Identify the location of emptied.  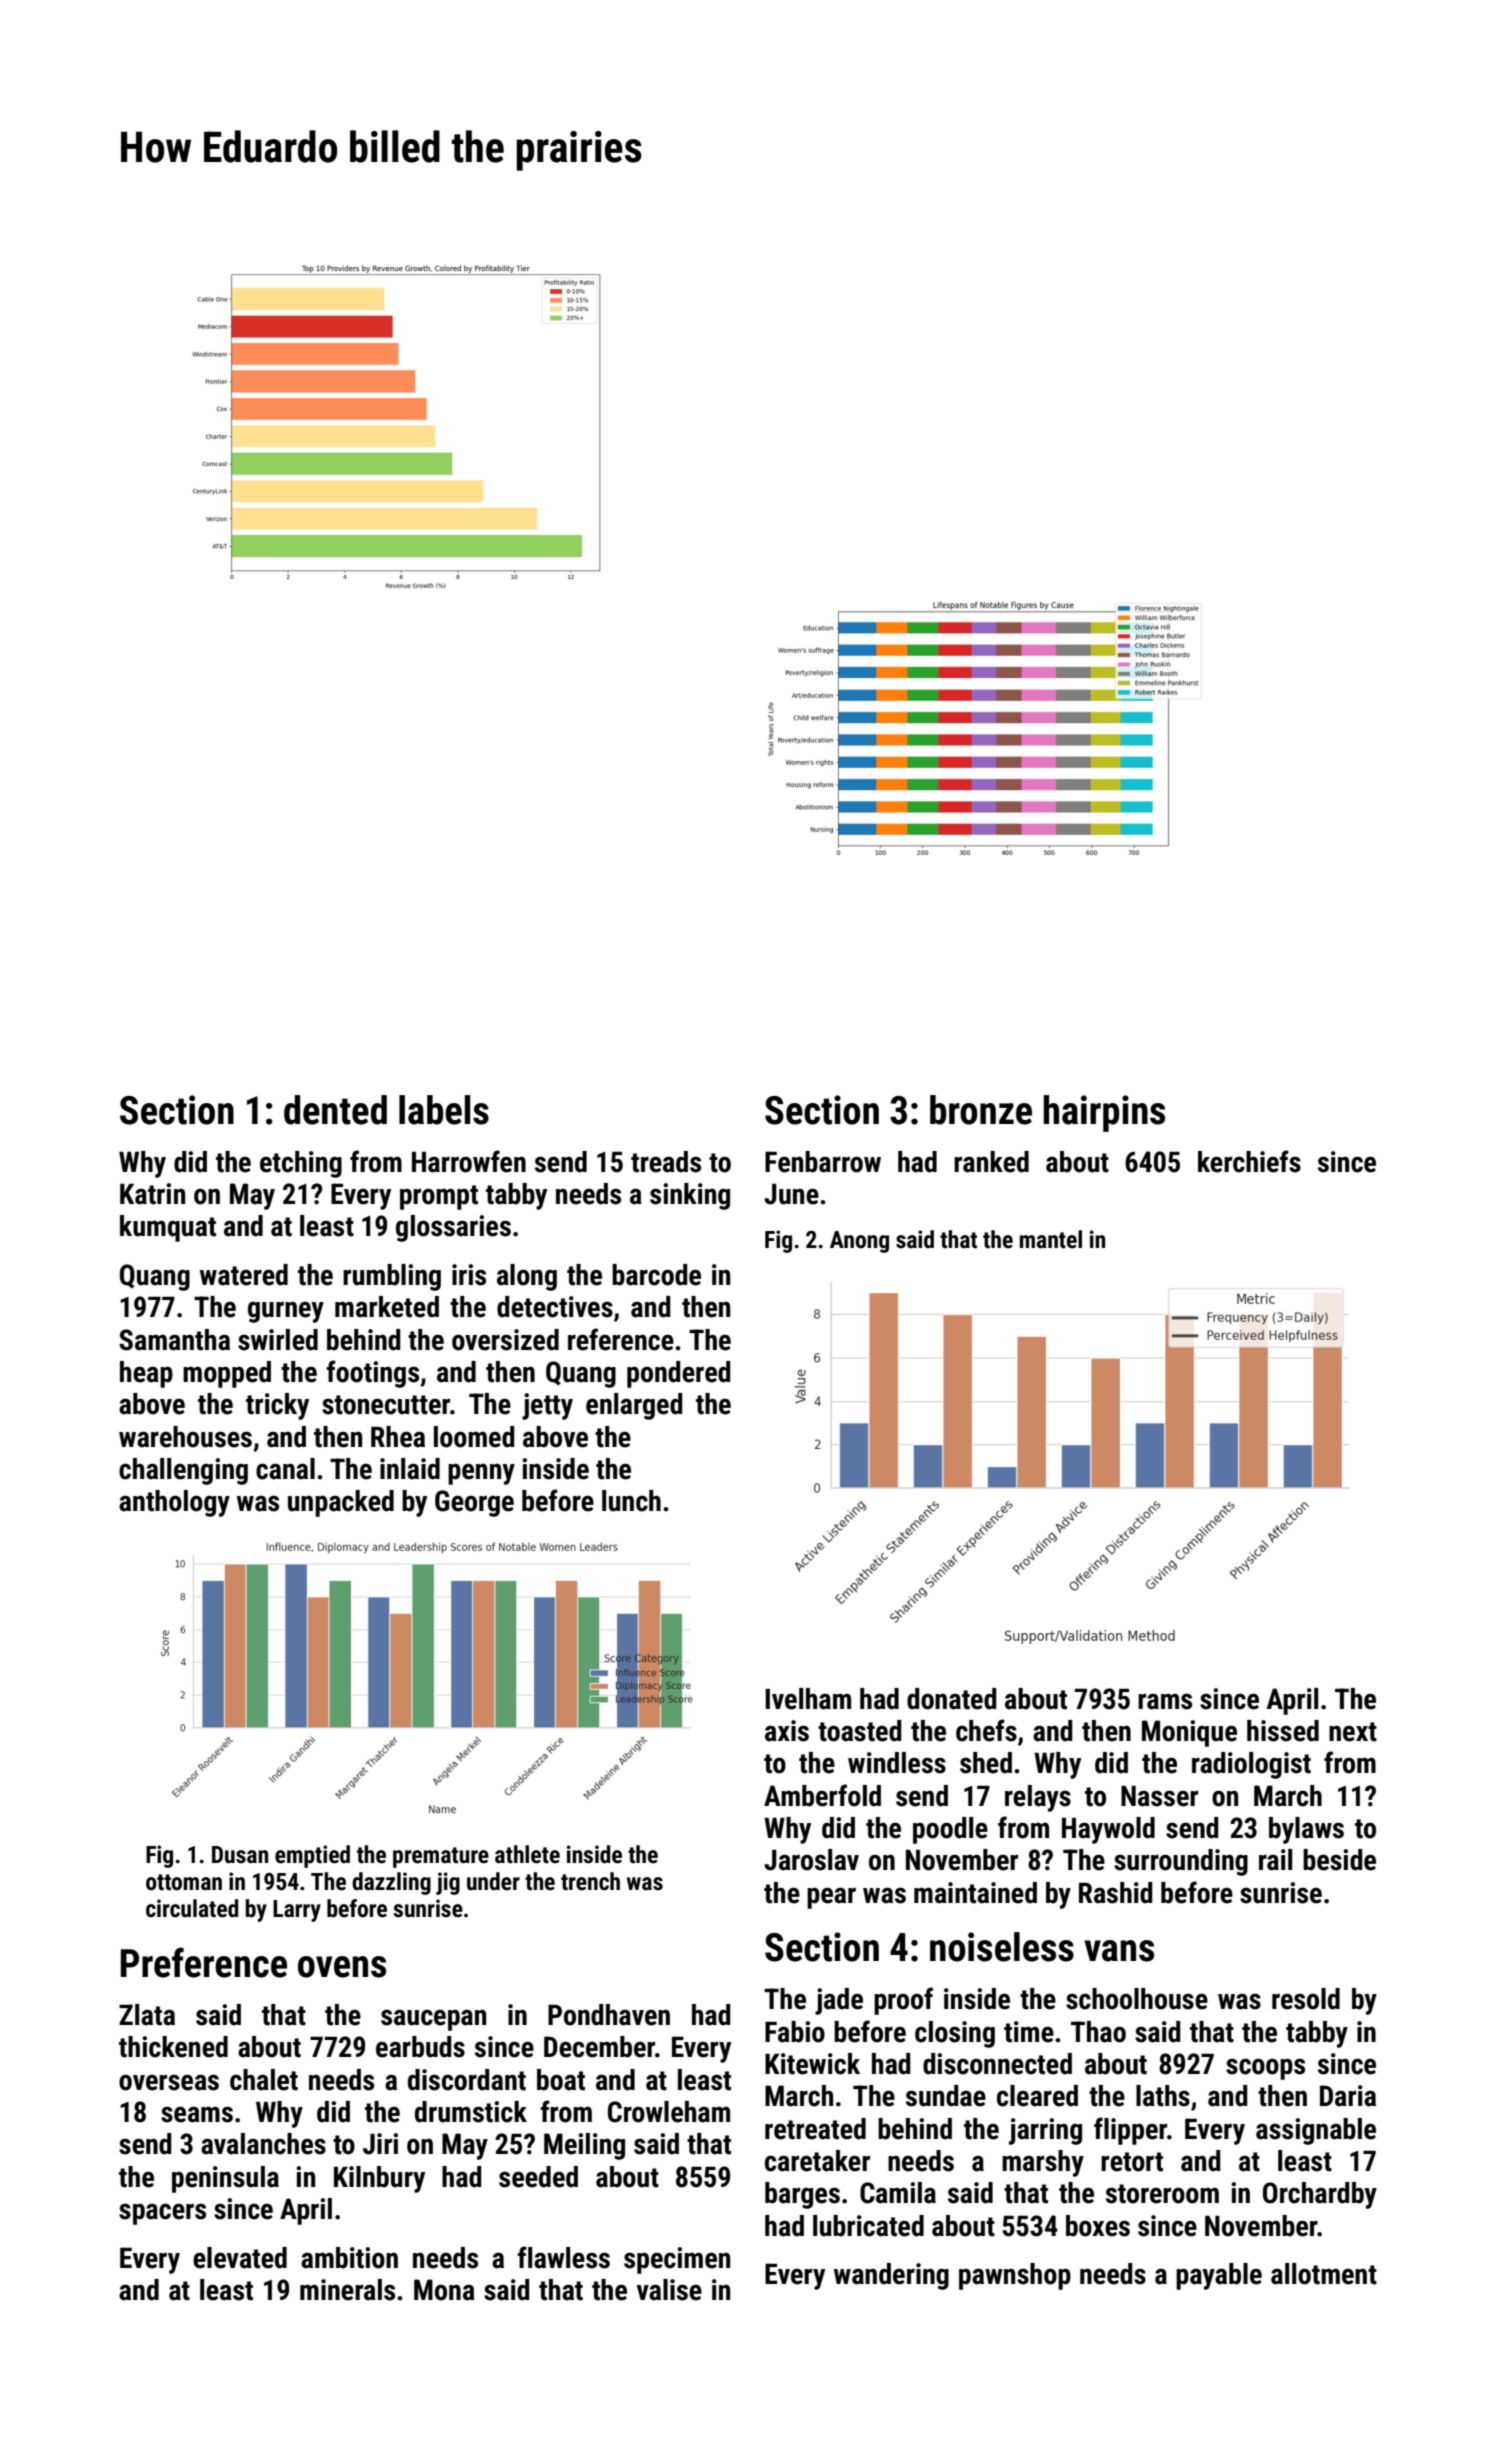
(312, 1856).
